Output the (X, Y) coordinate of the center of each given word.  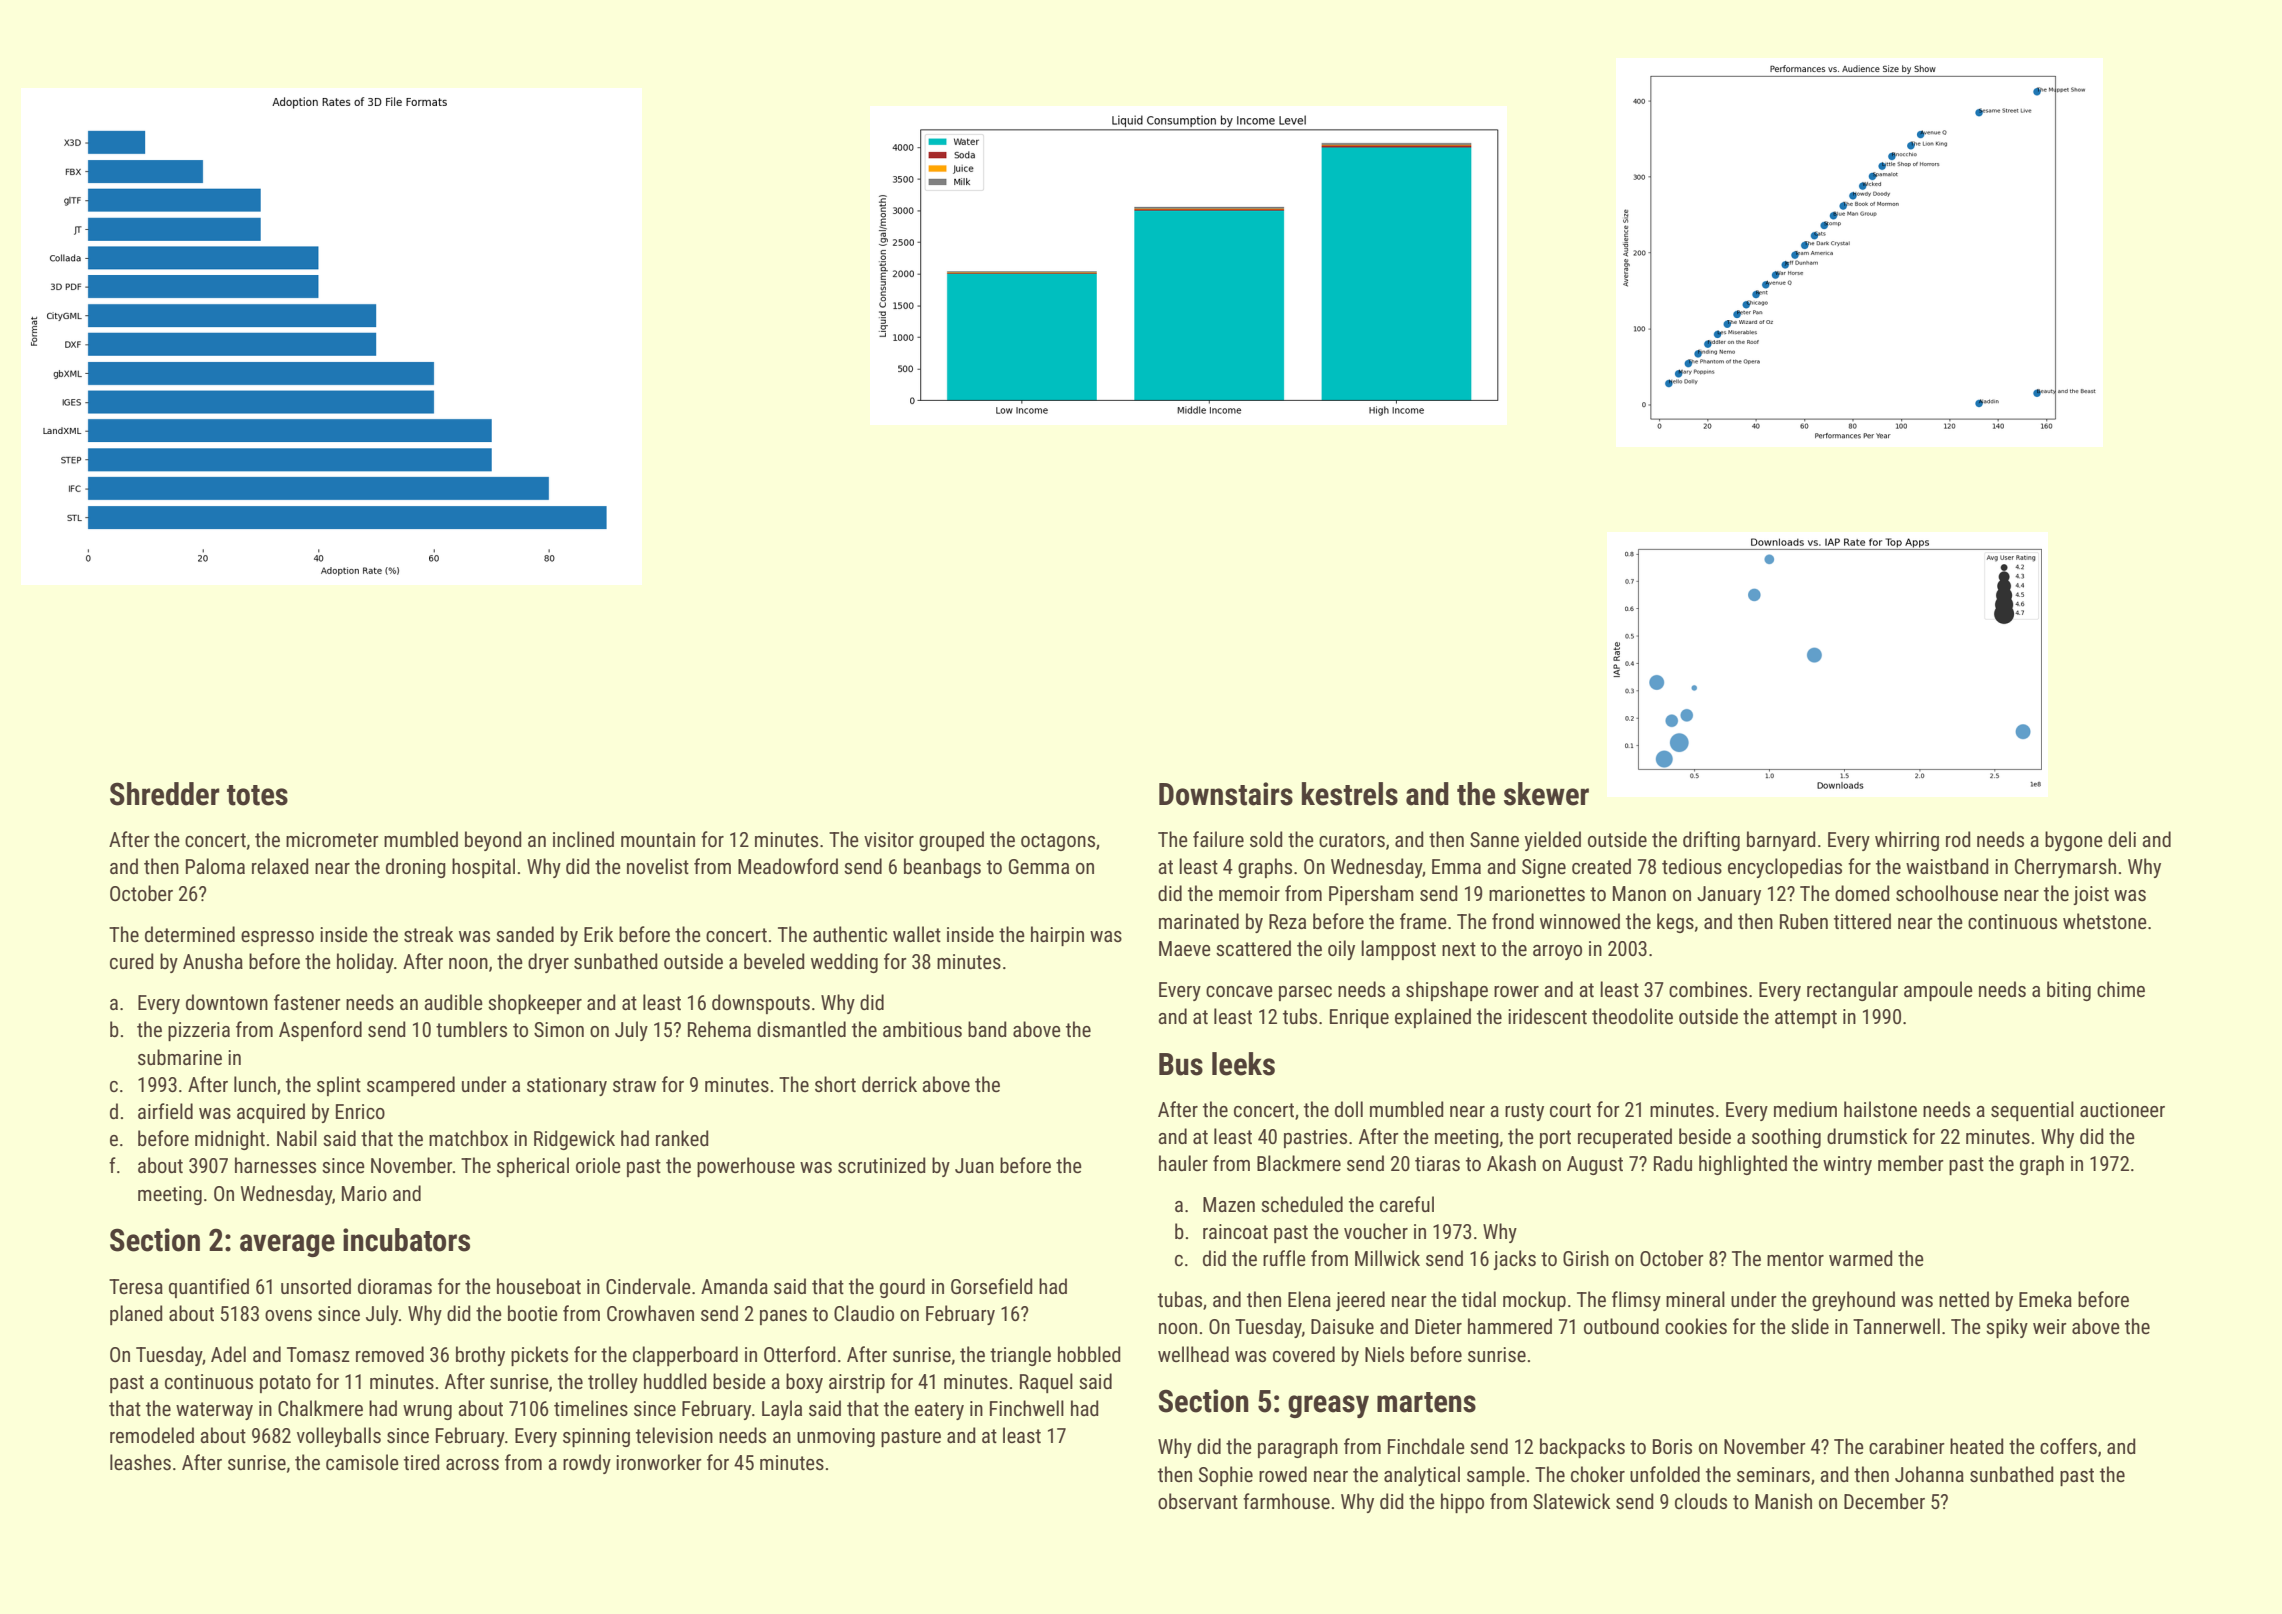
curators (1352, 840)
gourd (902, 1288)
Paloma (215, 866)
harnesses (275, 1165)
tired (422, 1462)
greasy (1328, 1406)
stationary (567, 1086)
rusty (1524, 1112)
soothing (1786, 1138)
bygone (2074, 841)
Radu (1673, 1163)
